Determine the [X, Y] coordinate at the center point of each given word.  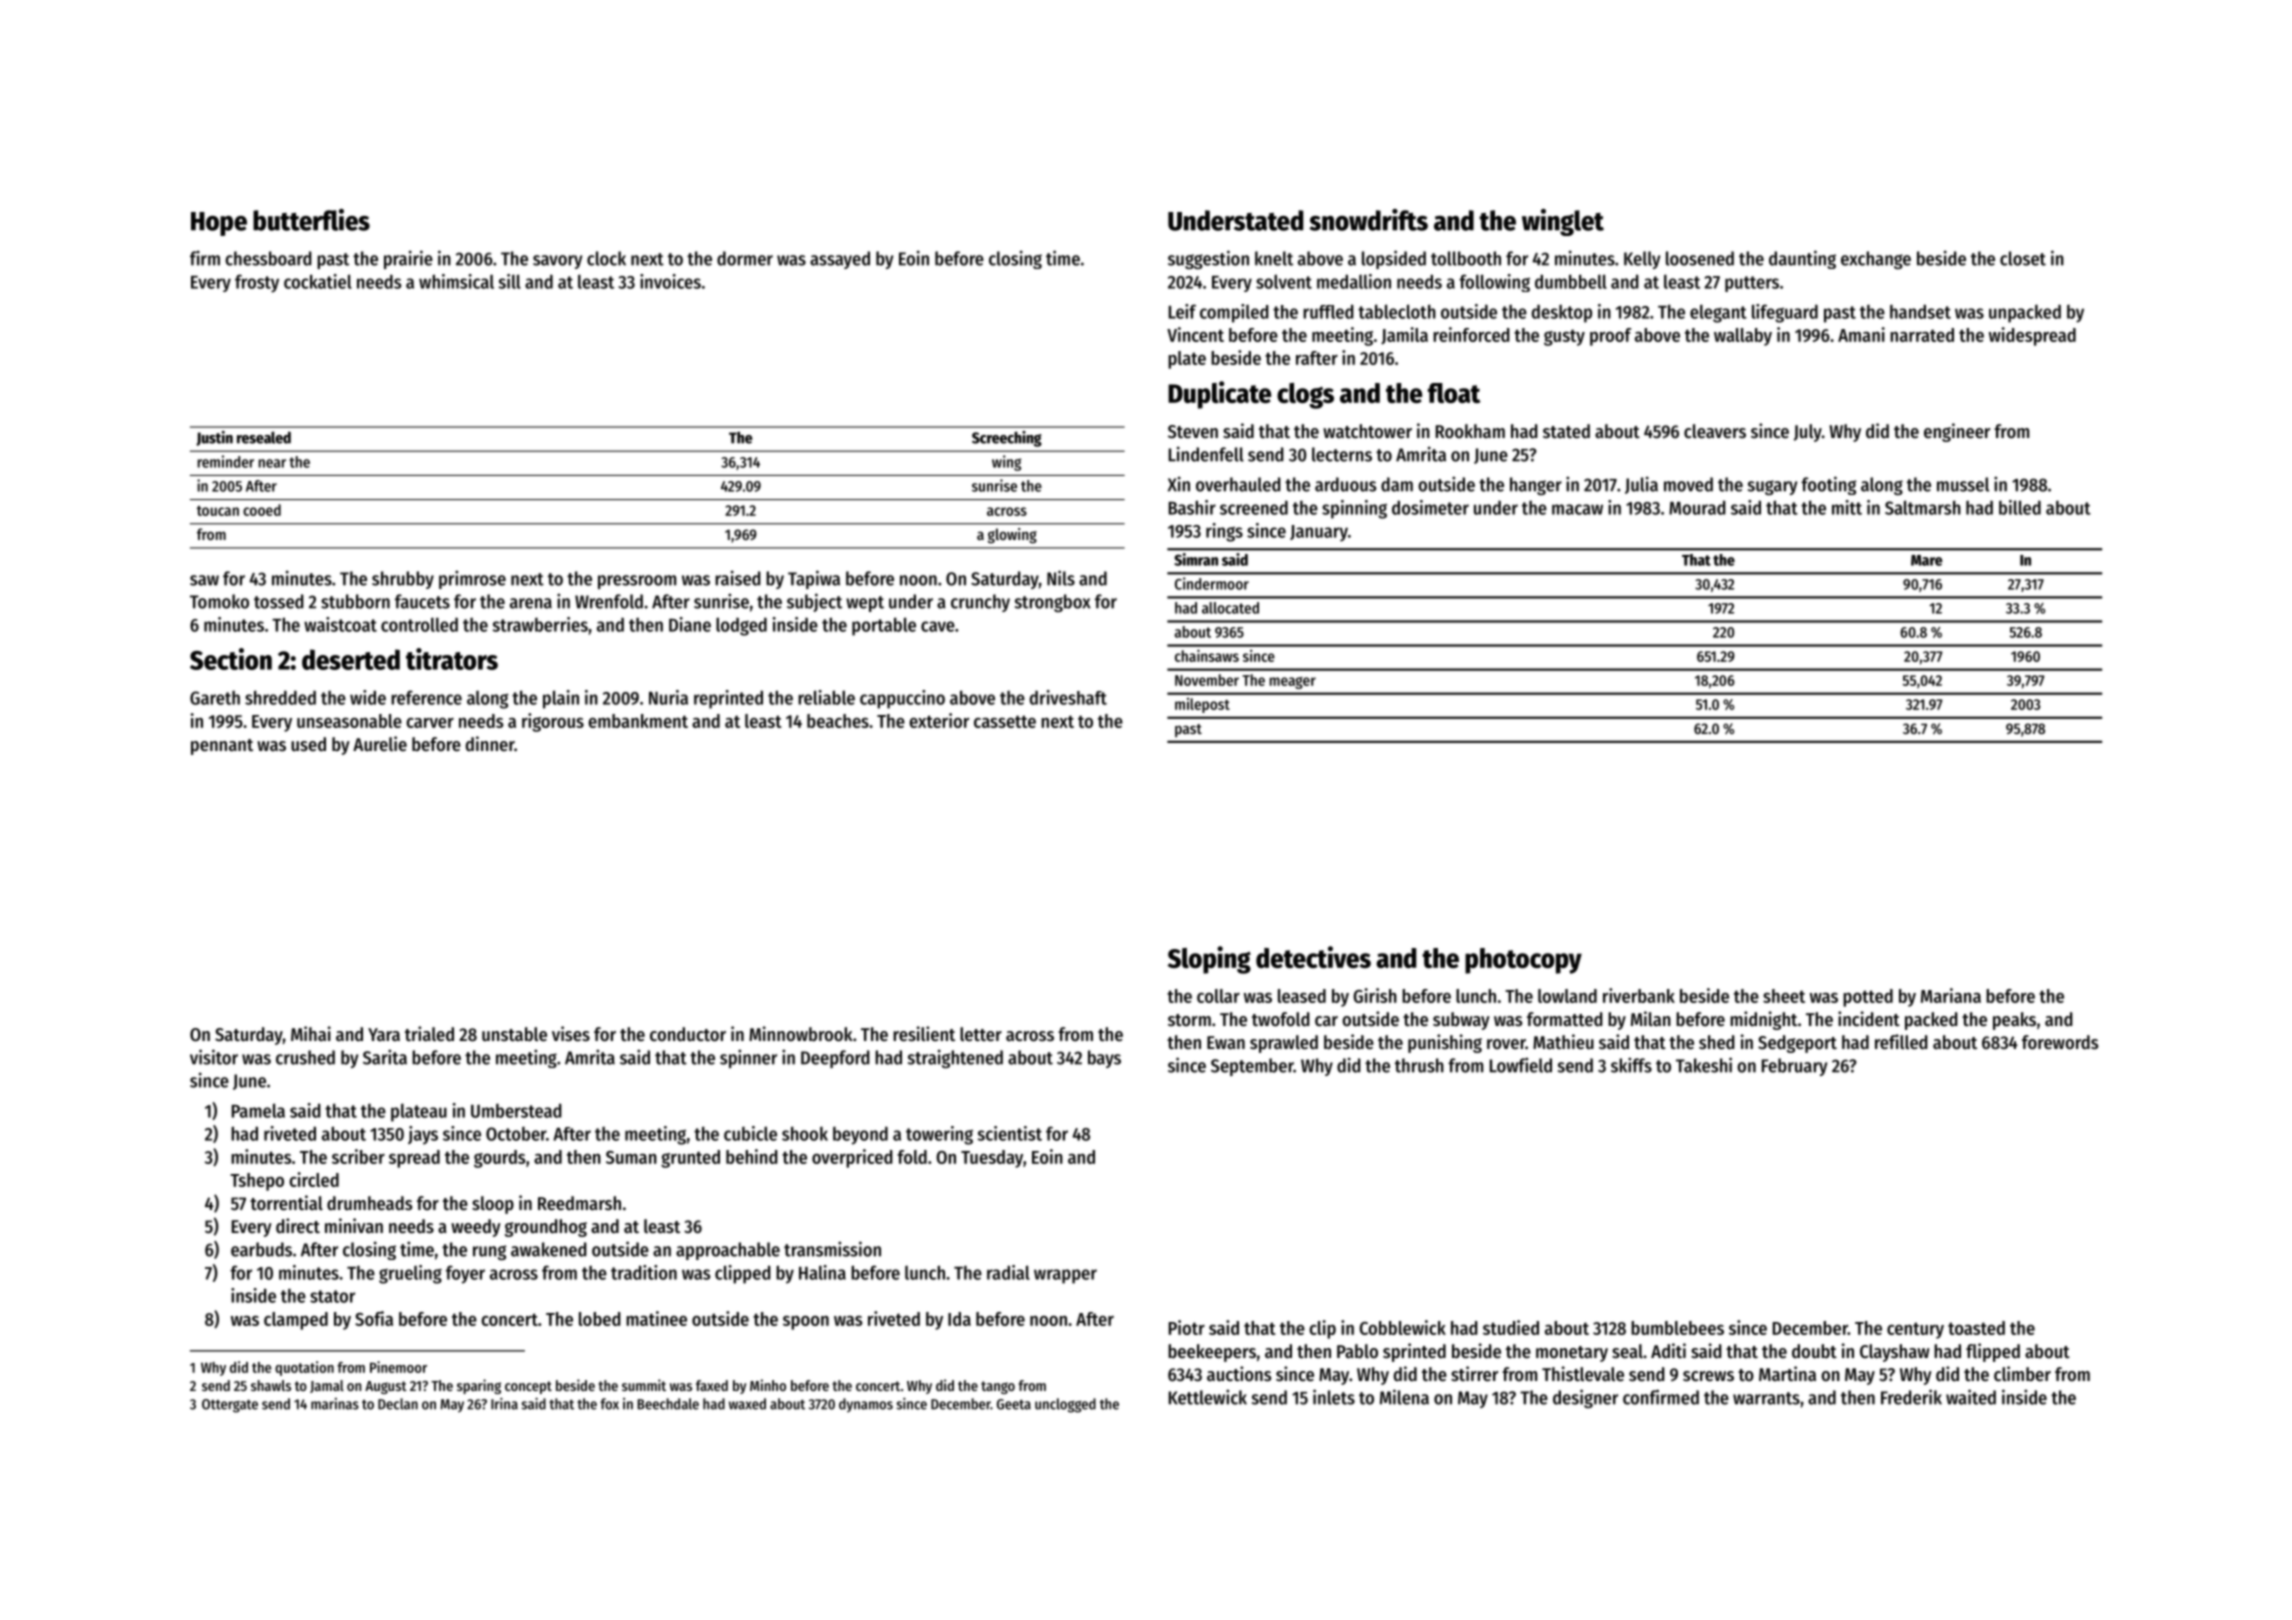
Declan [398, 1404]
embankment [638, 721]
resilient [924, 1034]
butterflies [311, 220]
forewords [2060, 1042]
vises [571, 1034]
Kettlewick [1208, 1397]
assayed [840, 260]
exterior [939, 720]
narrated [1922, 335]
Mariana [1951, 995]
